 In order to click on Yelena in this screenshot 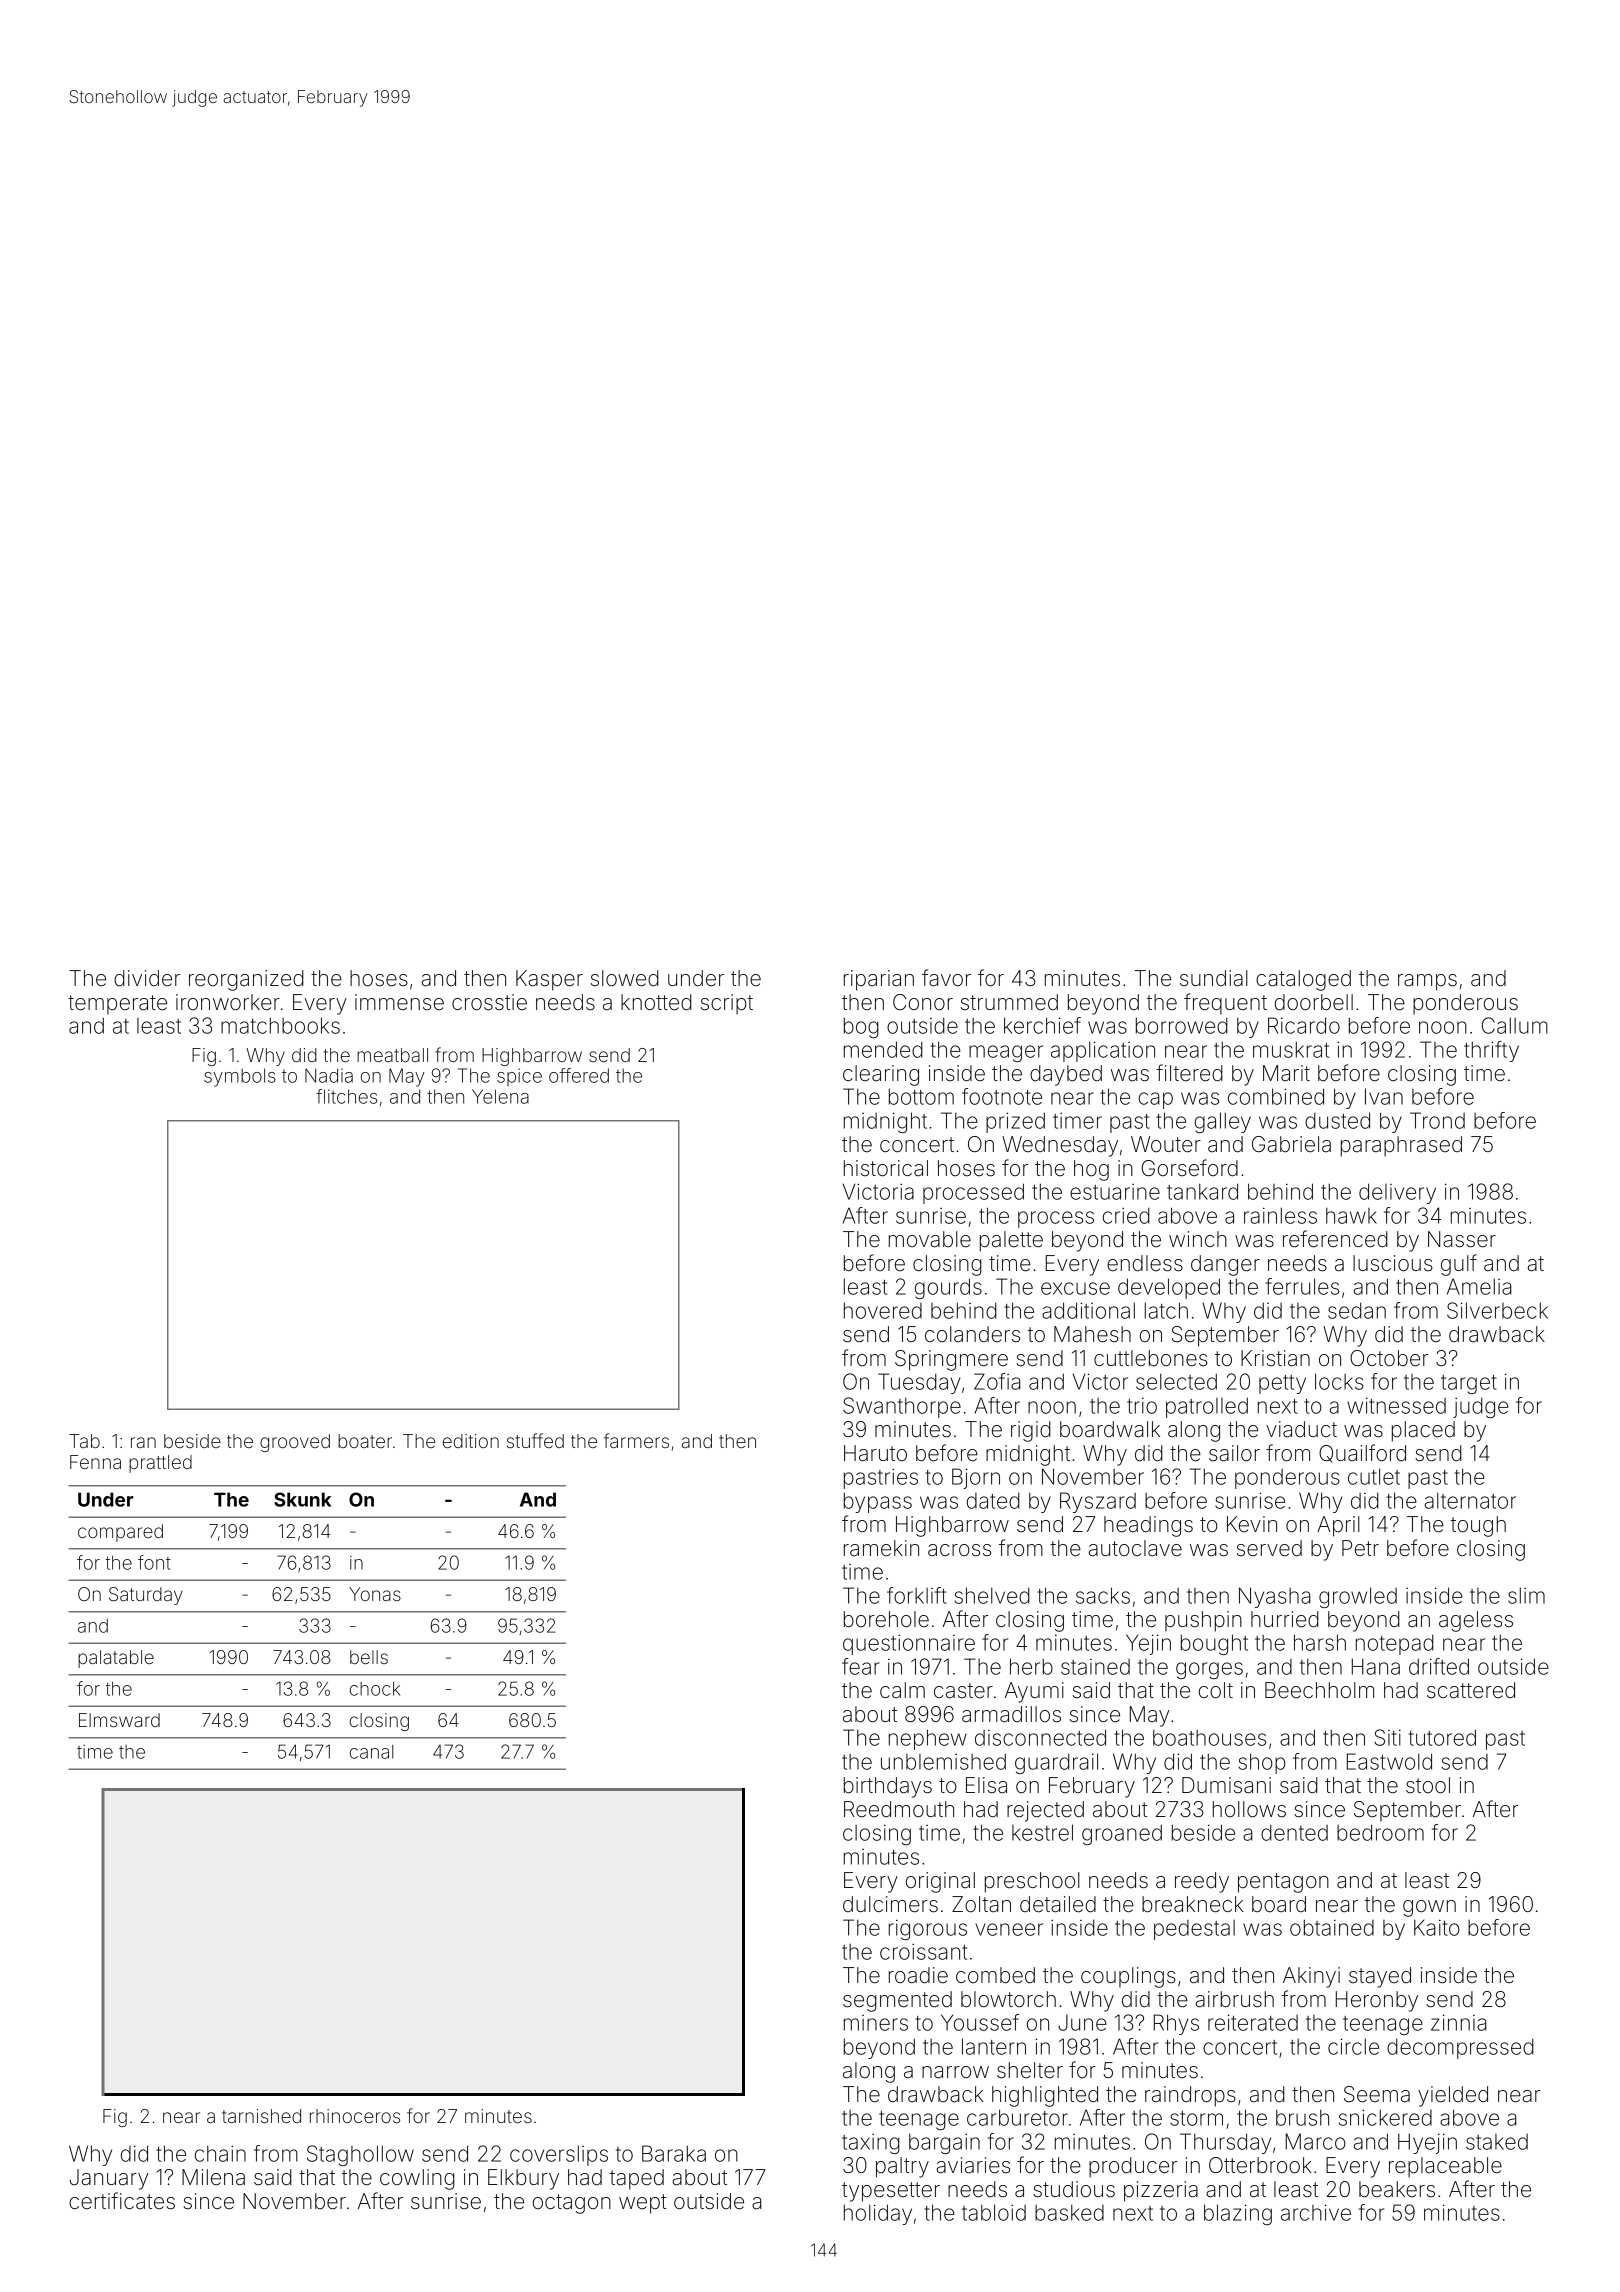, I will do `click(500, 1096)`.
